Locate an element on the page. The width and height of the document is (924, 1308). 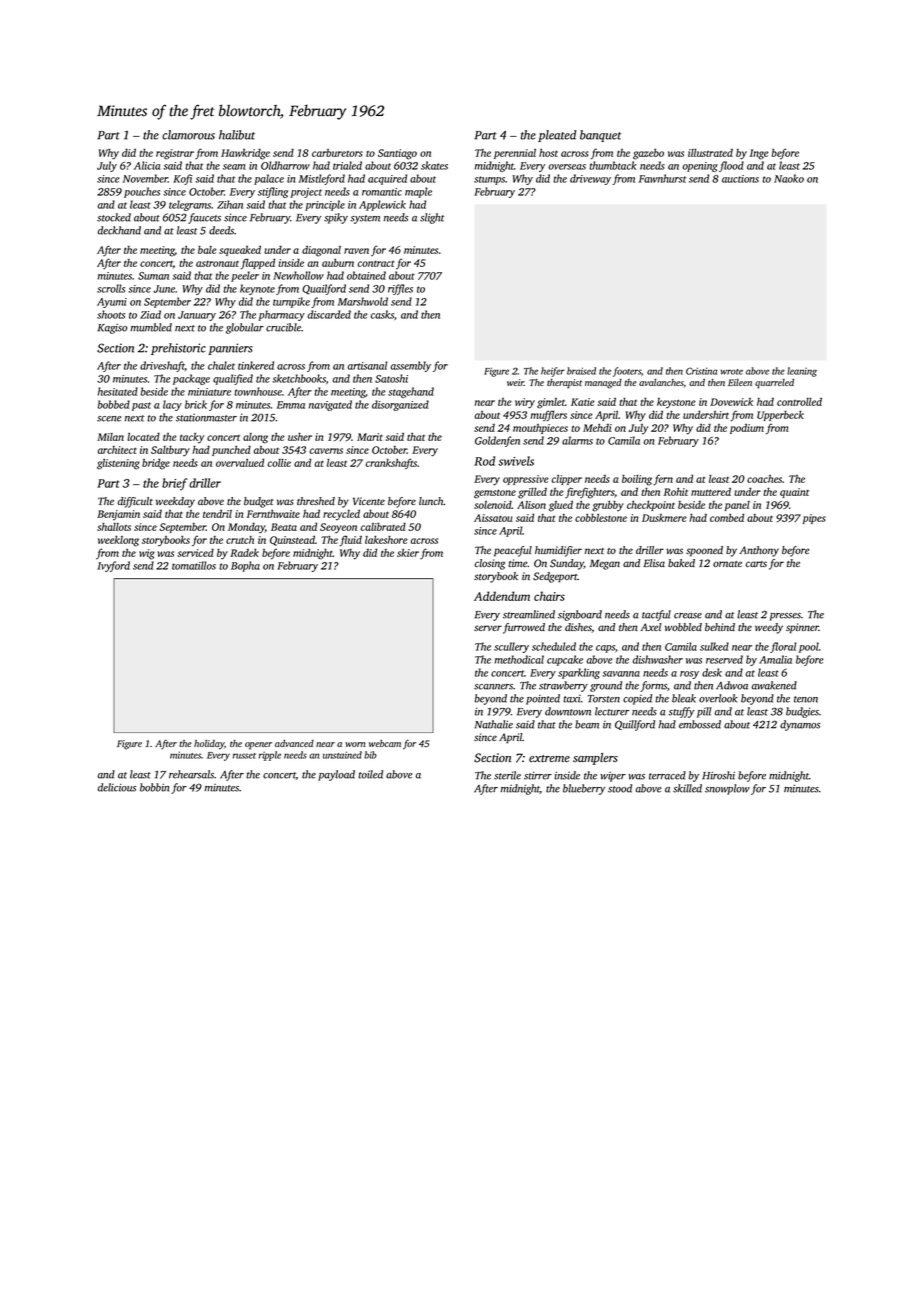
hesitated is located at coordinates (118, 391).
